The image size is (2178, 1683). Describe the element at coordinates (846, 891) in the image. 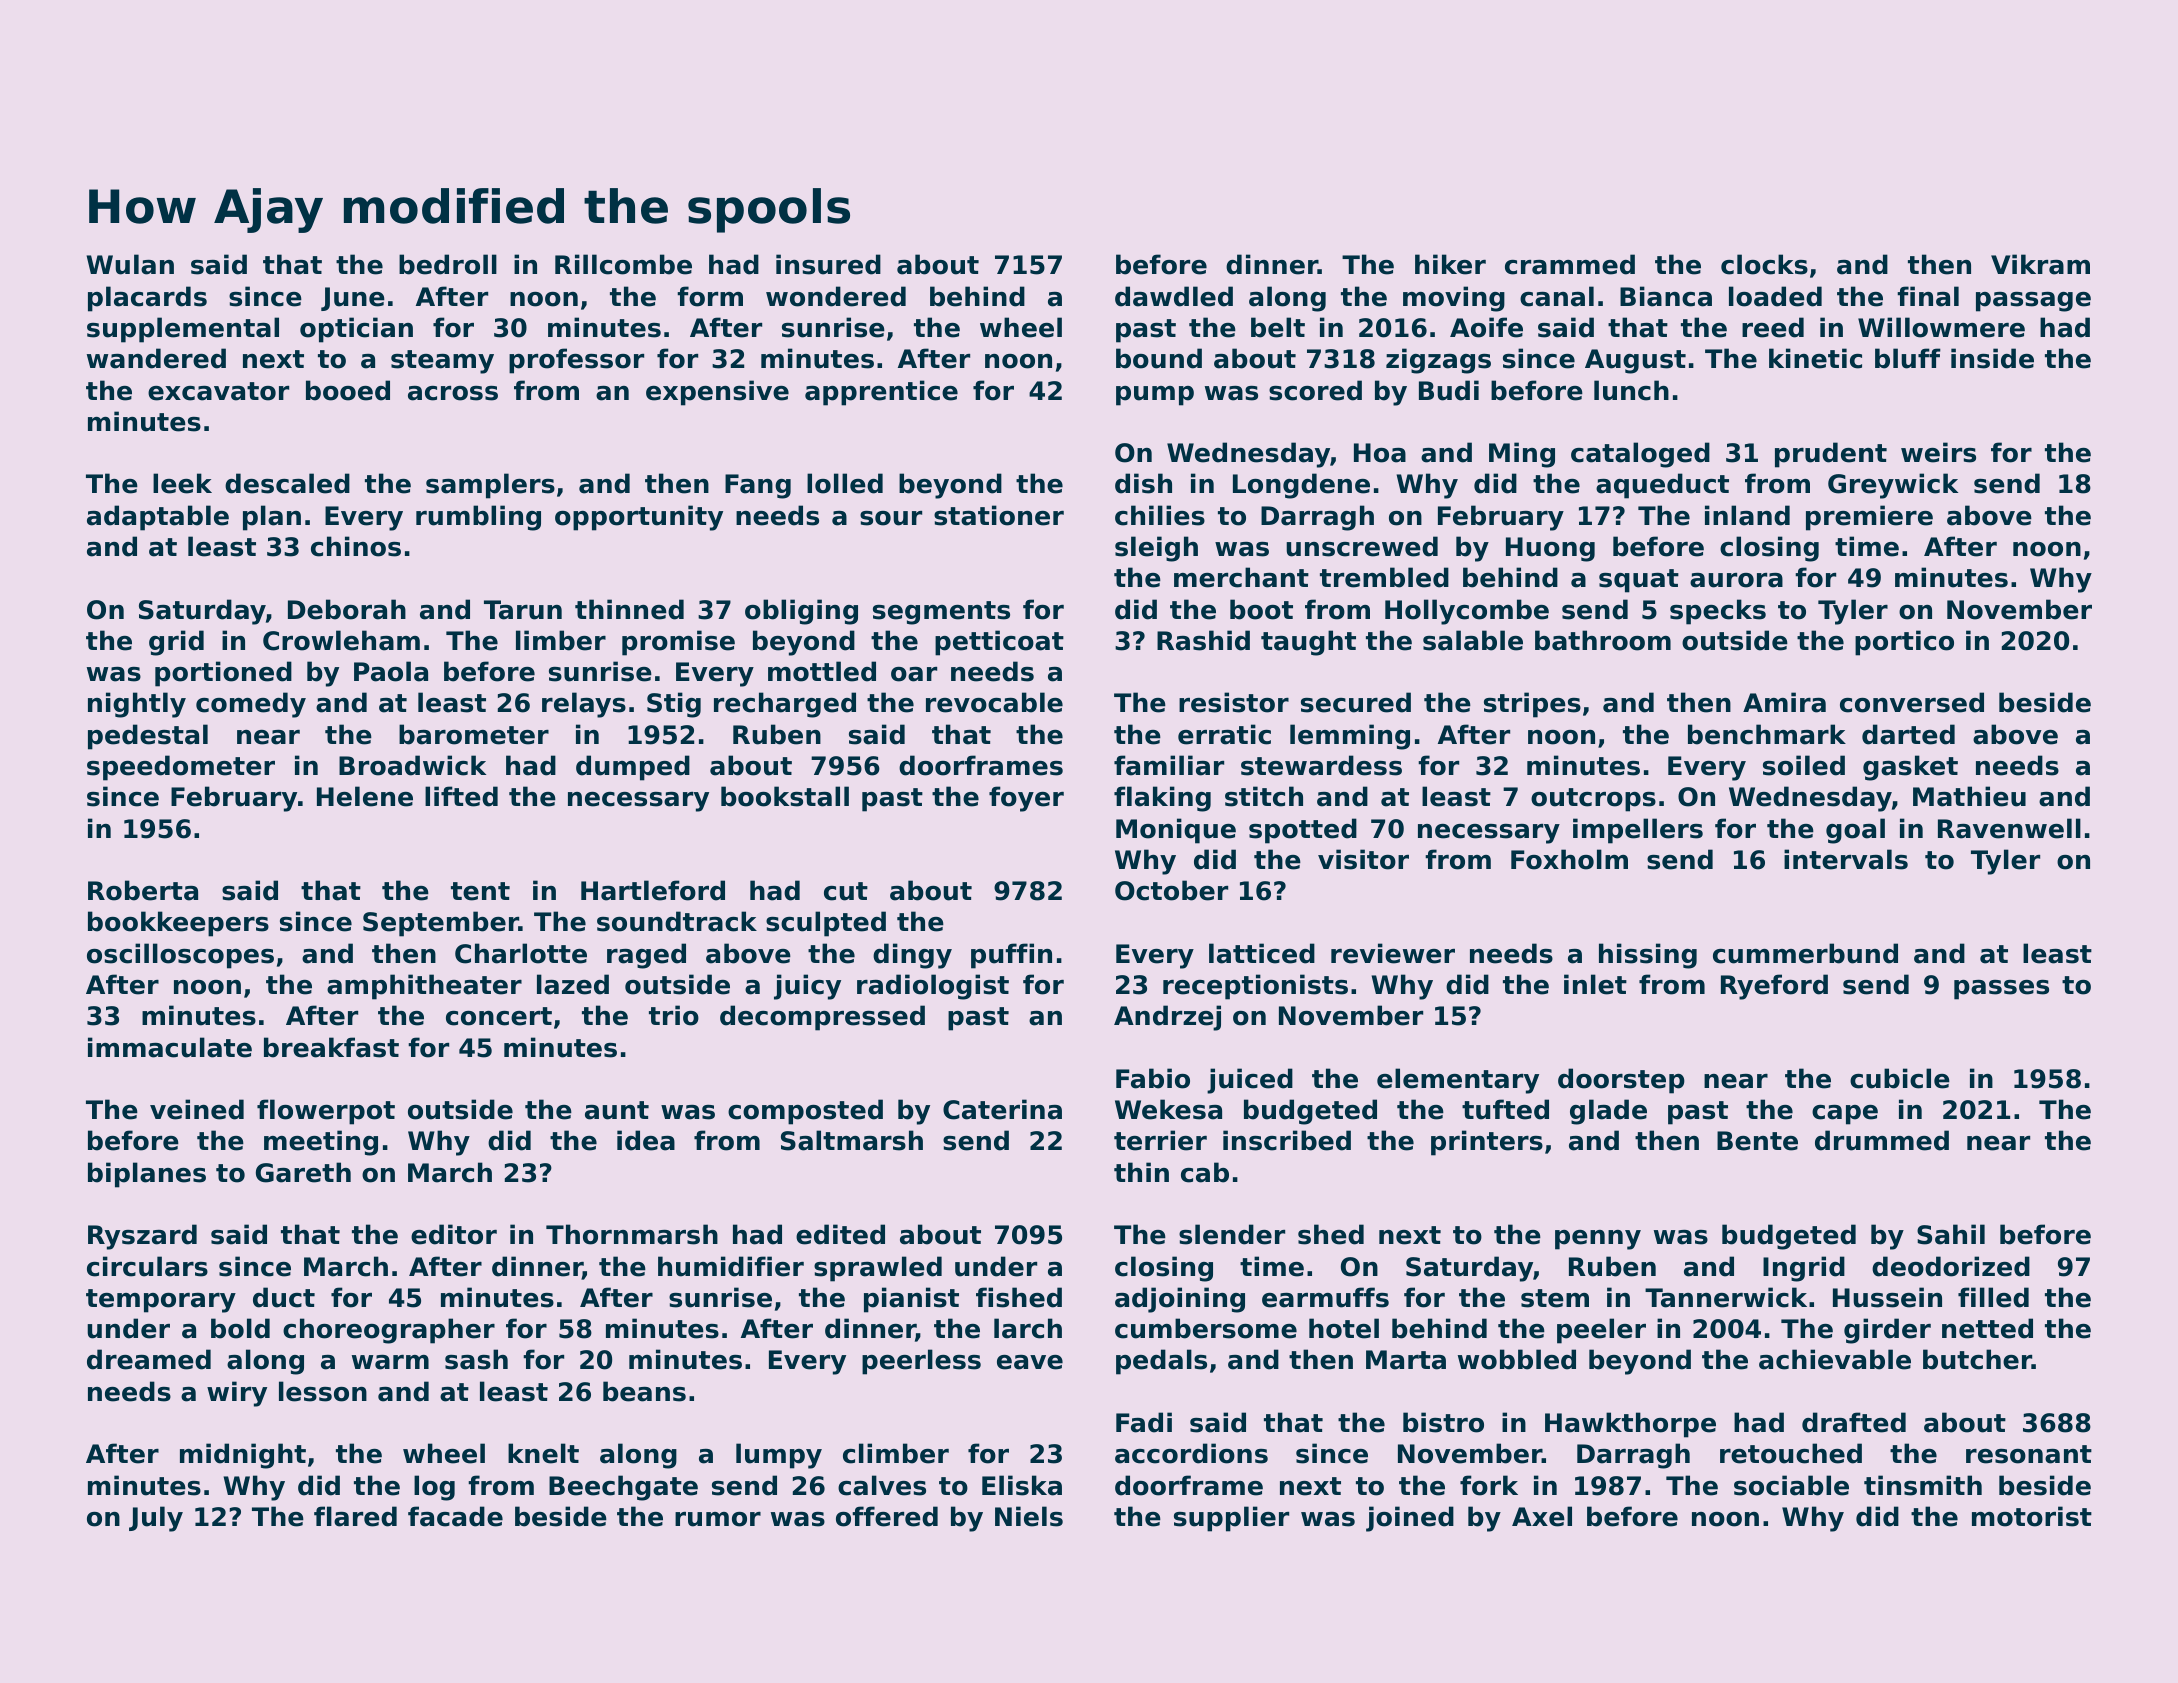

I see `cut` at that location.
